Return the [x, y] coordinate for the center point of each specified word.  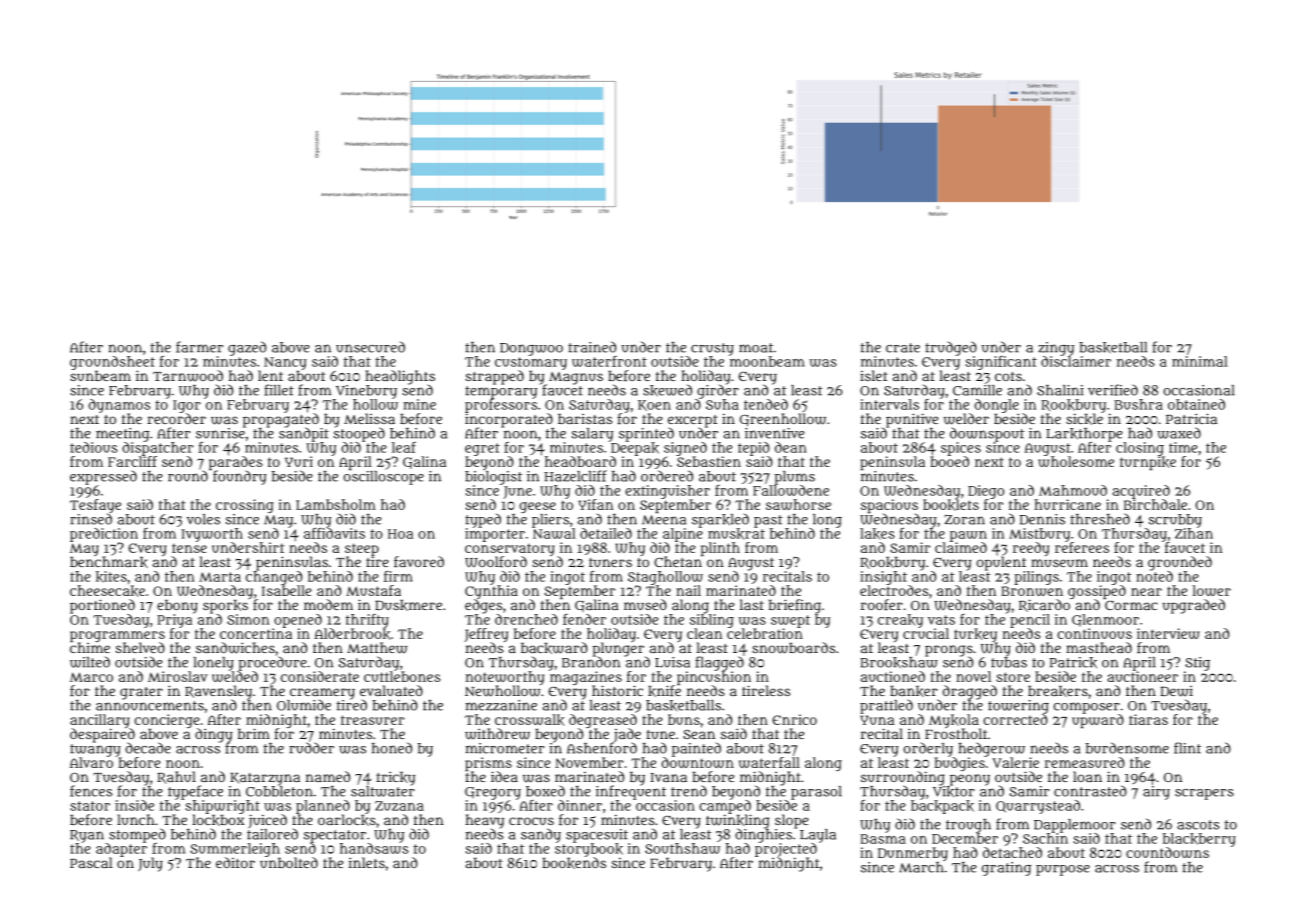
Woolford [496, 562]
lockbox [218, 820]
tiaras [1148, 719]
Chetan [678, 561]
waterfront [609, 361]
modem [328, 604]
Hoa [400, 534]
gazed [247, 348]
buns [684, 719]
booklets [951, 505]
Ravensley [218, 692]
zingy [1056, 349]
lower [1212, 590]
